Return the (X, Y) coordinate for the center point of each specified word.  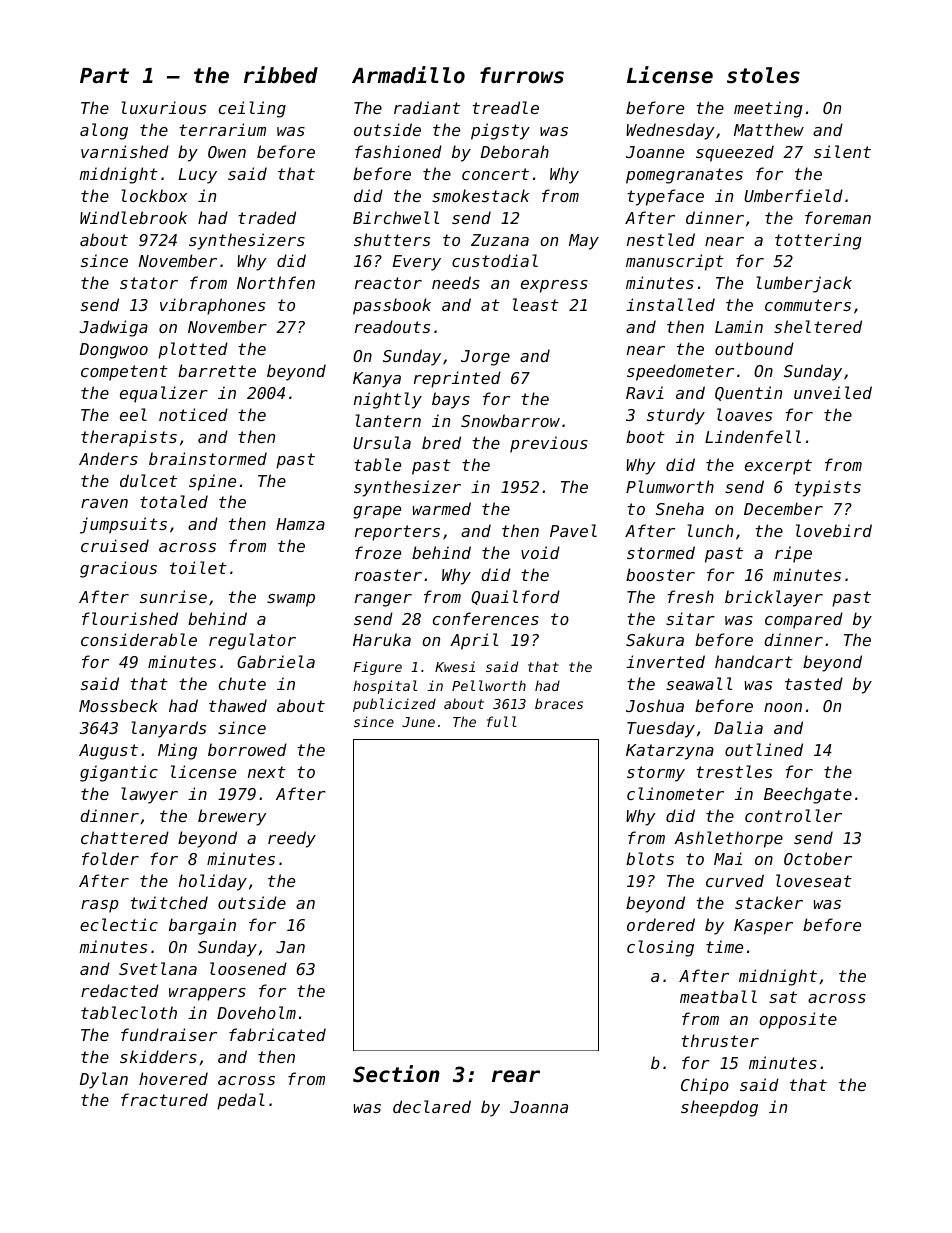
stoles (763, 75)
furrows (522, 75)
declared (432, 1106)
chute (242, 683)
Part (104, 76)
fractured (164, 1099)
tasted (814, 683)
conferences (486, 618)
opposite (798, 1020)
